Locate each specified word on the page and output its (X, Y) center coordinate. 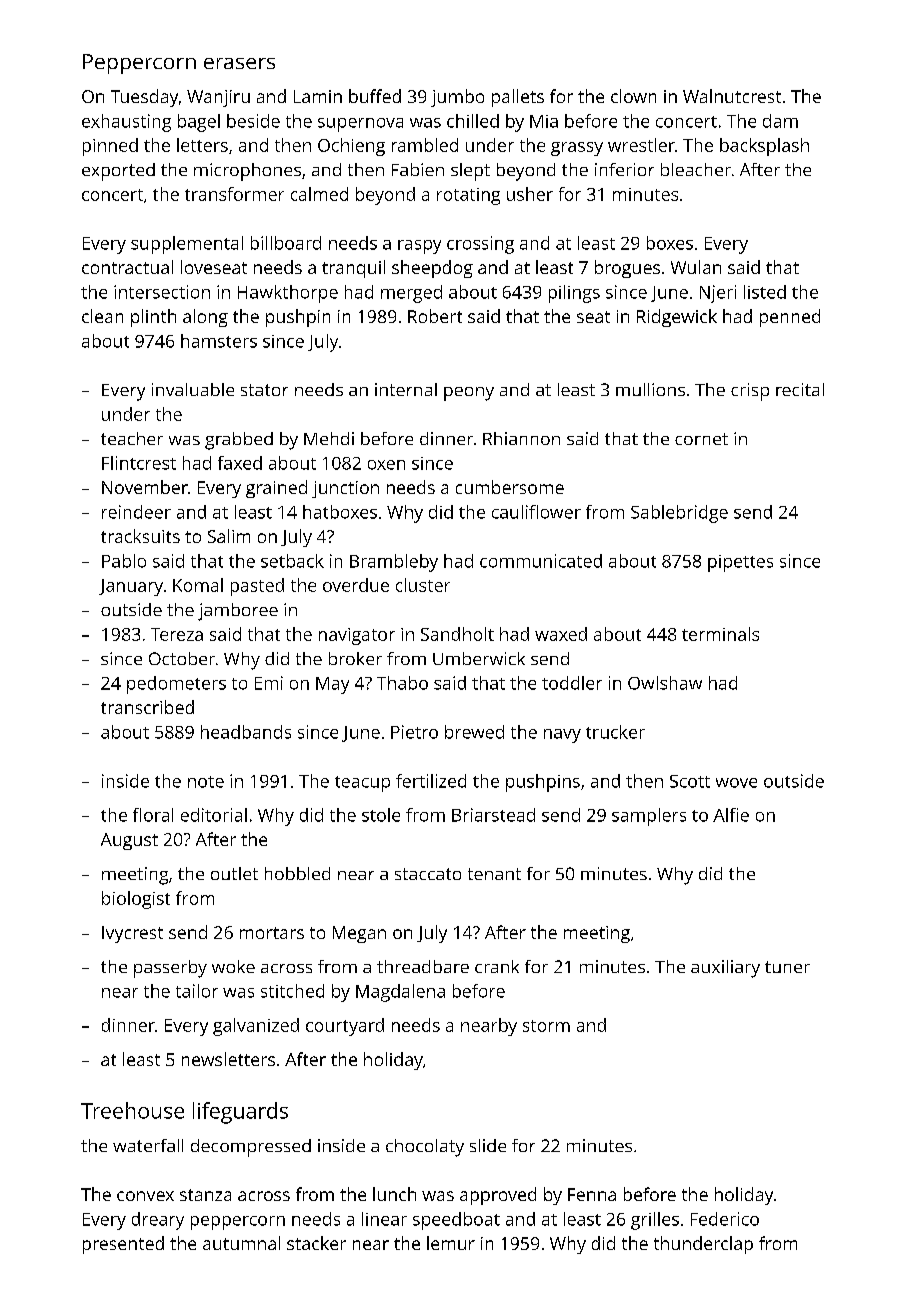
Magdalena (400, 993)
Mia (544, 121)
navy (562, 736)
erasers (239, 63)
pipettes (740, 563)
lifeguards (240, 1113)
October (182, 658)
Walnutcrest (732, 96)
